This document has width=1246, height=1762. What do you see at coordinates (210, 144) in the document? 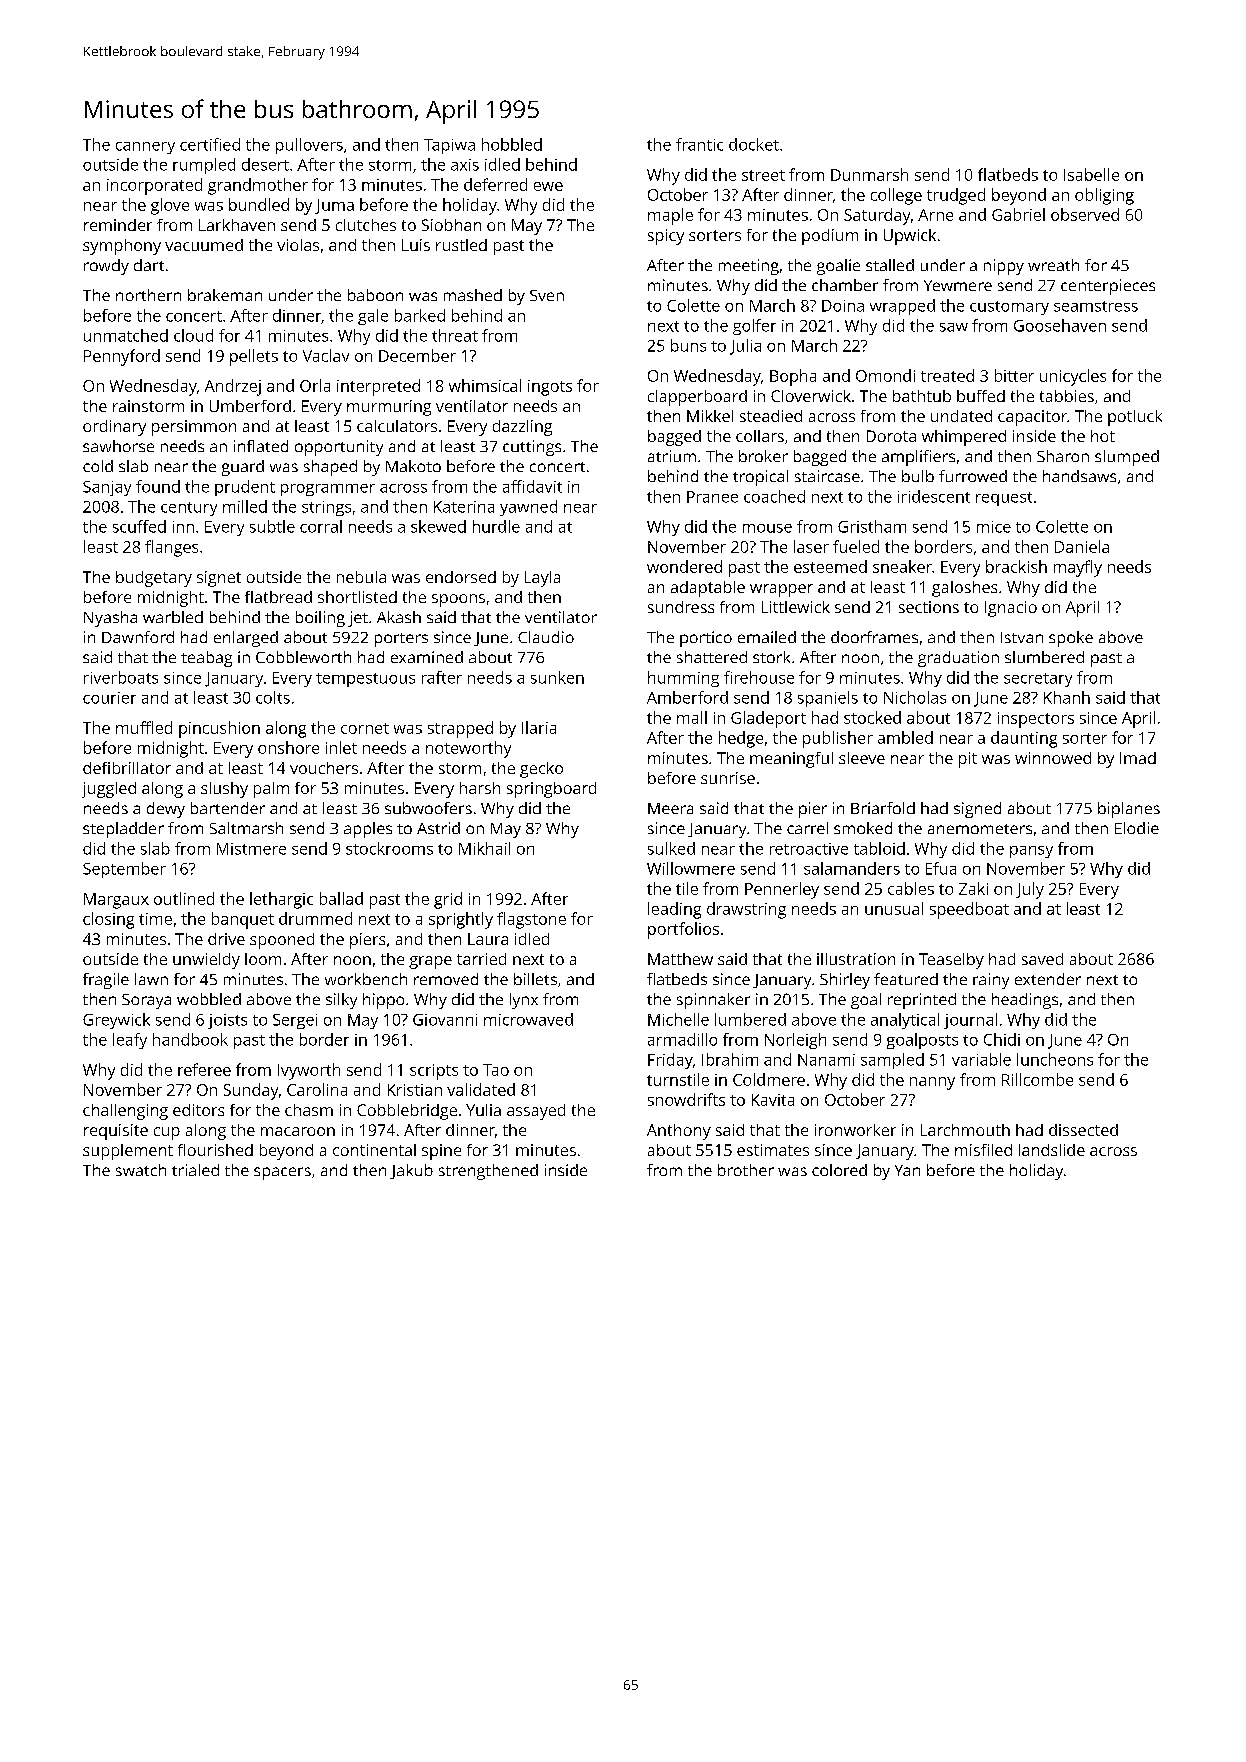
I see `certified` at bounding box center [210, 144].
